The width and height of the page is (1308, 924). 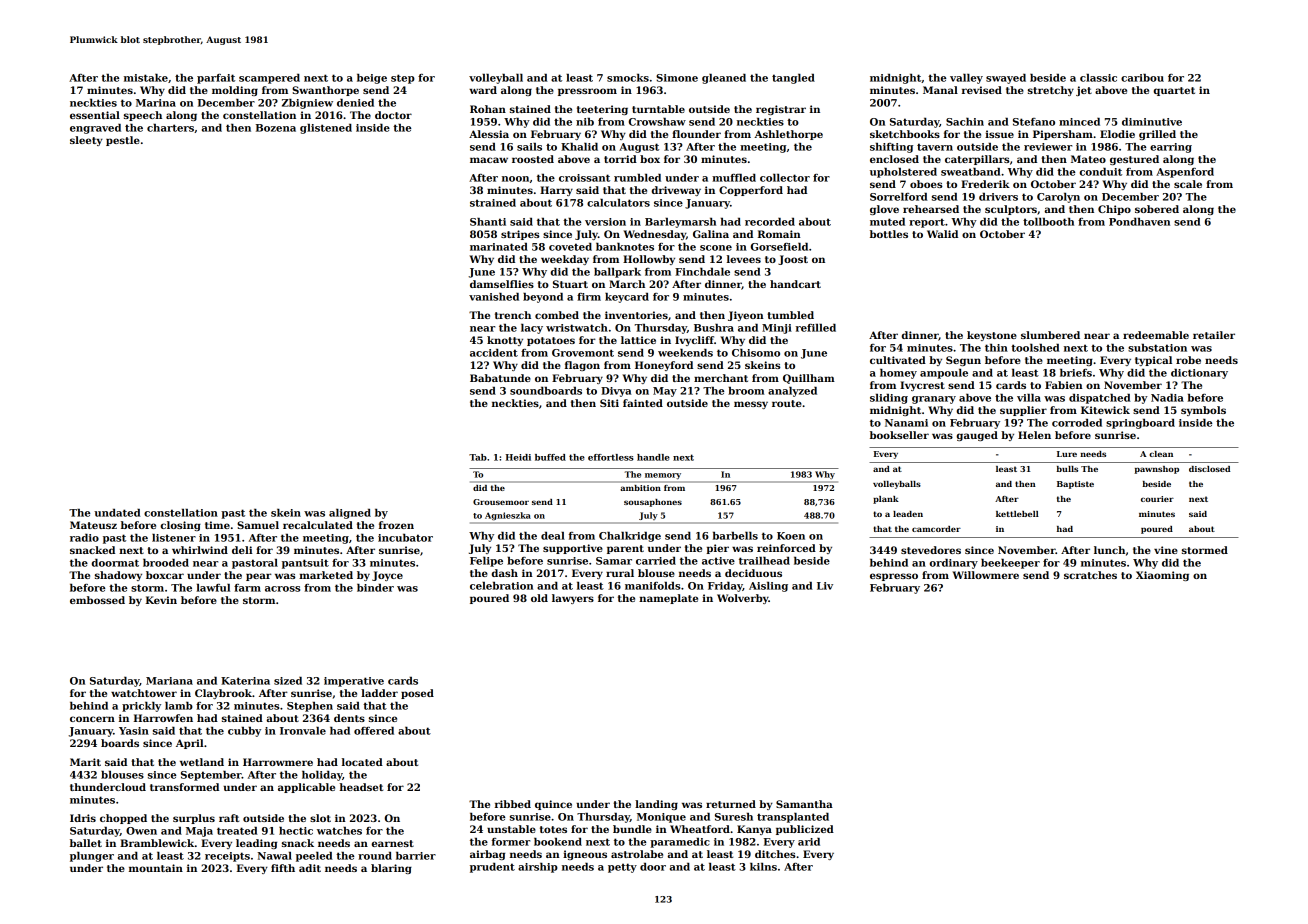 I want to click on caribou, so click(x=1142, y=78).
